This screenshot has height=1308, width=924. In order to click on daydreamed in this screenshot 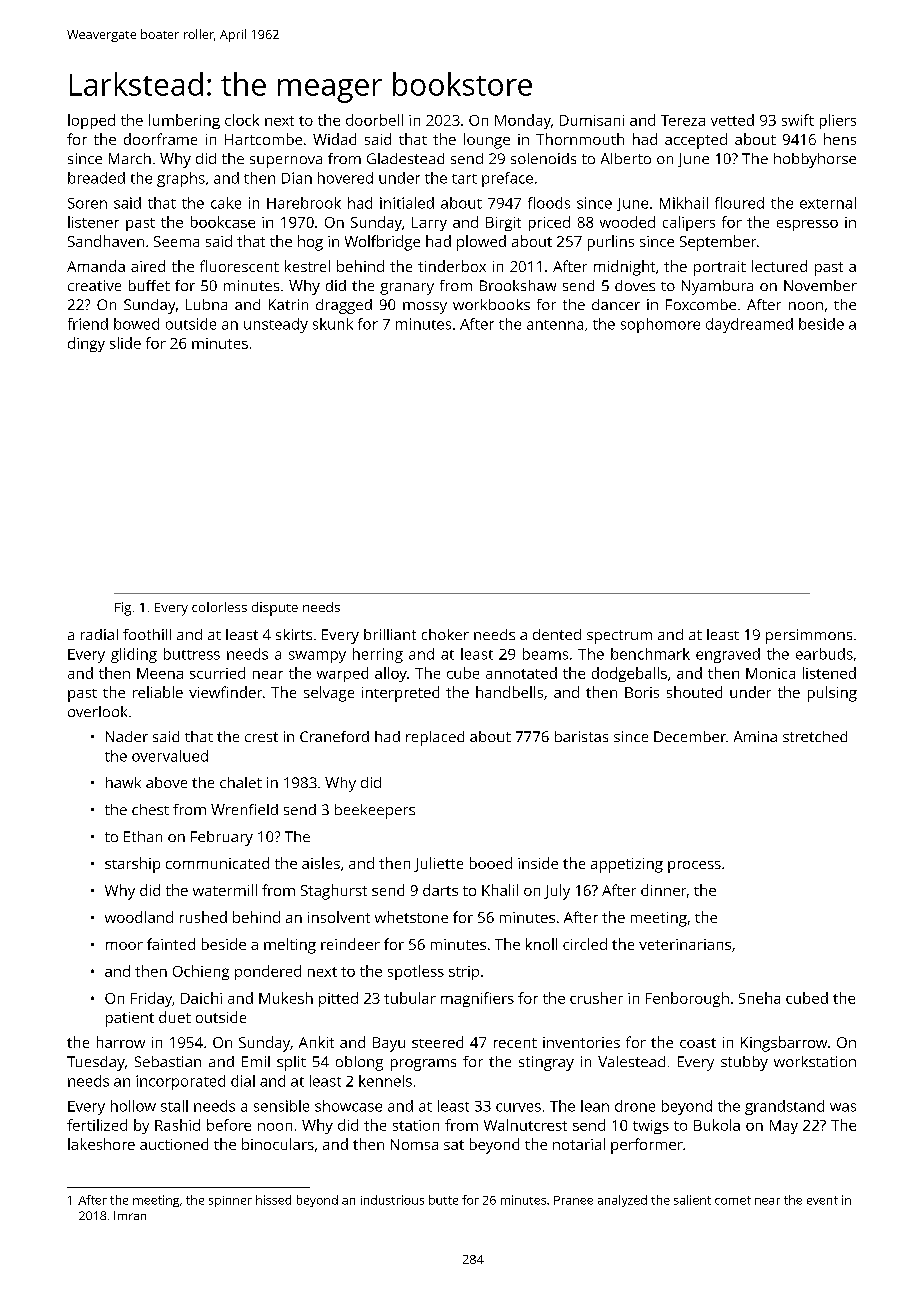, I will do `click(749, 325)`.
